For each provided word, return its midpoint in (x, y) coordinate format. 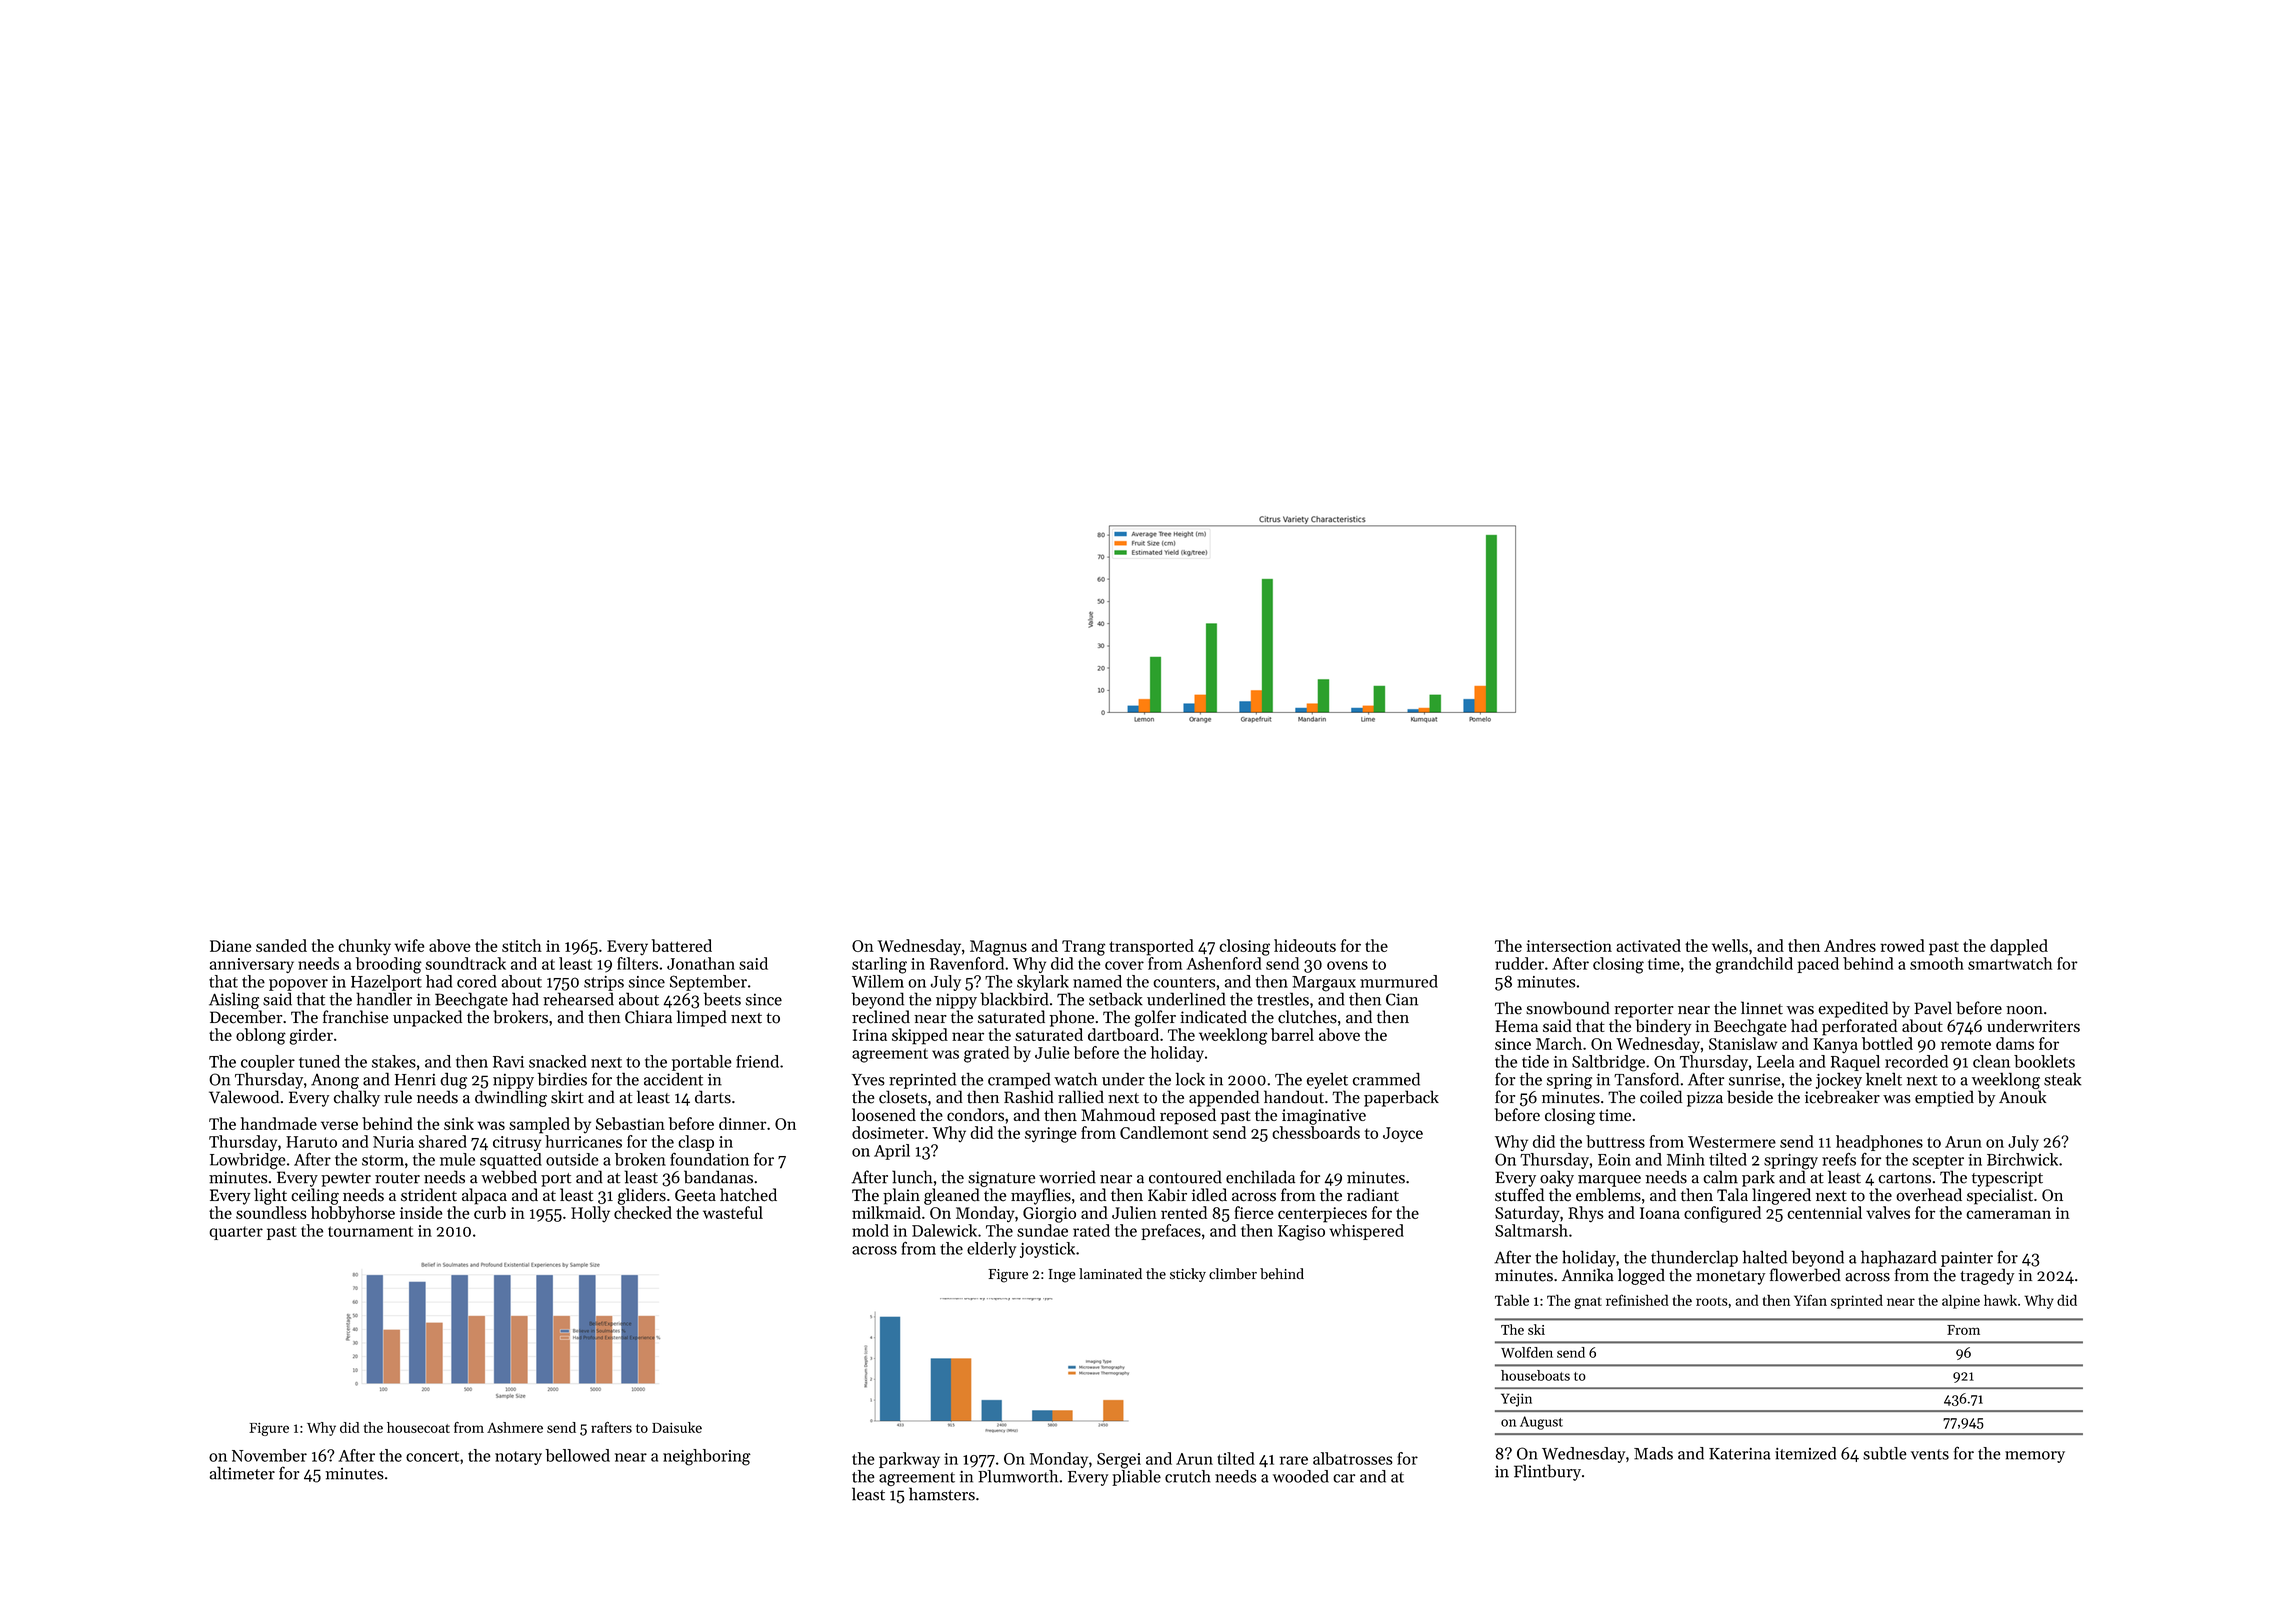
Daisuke (677, 1427)
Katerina (1740, 1454)
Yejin (1516, 1400)
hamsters (942, 1494)
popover (298, 985)
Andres (1850, 945)
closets (903, 1097)
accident (673, 1079)
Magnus (998, 948)
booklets (2044, 1061)
